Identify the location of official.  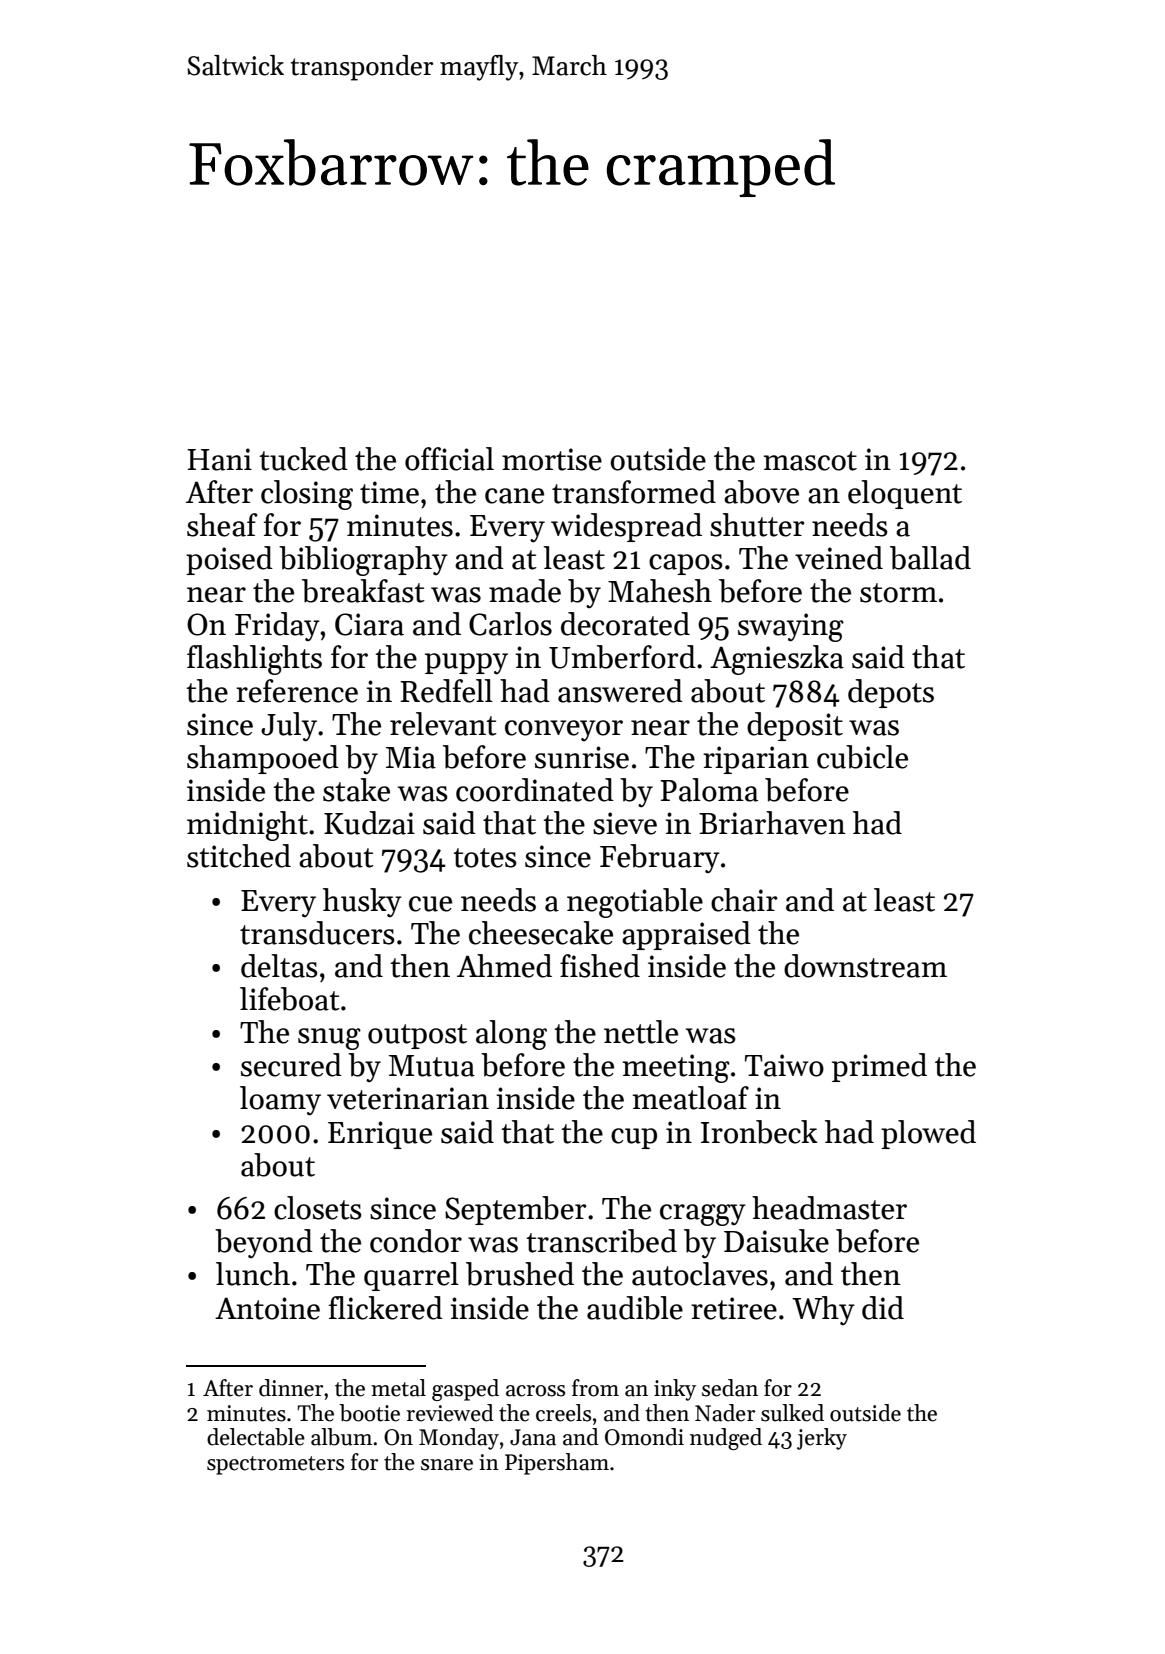
(449, 459).
